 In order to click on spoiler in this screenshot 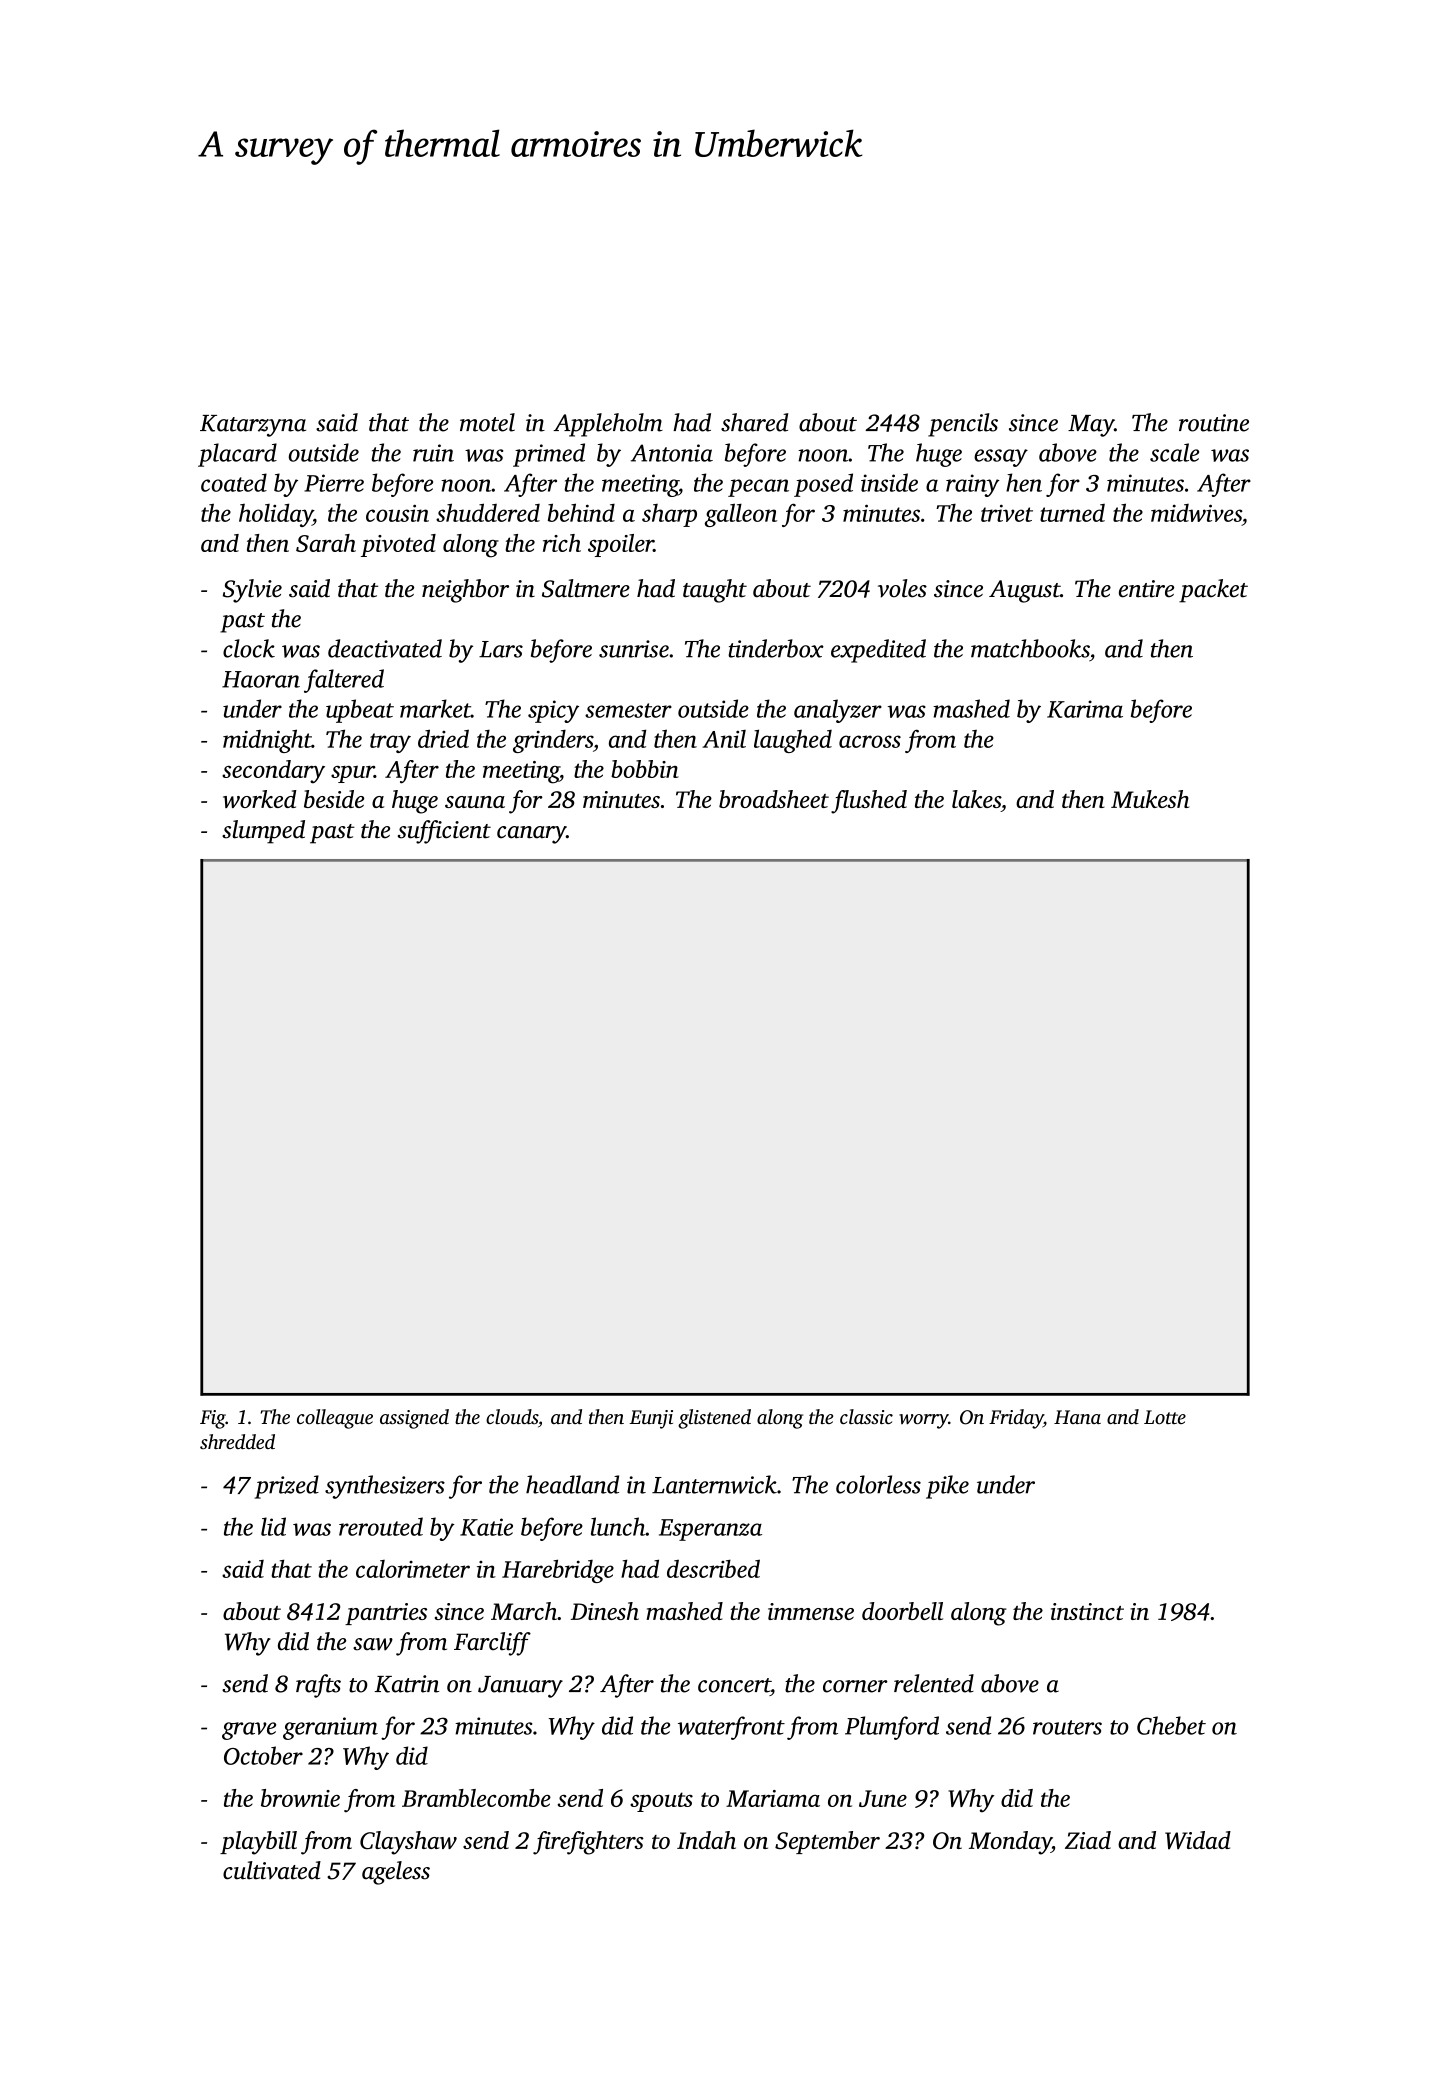, I will do `click(621, 545)`.
